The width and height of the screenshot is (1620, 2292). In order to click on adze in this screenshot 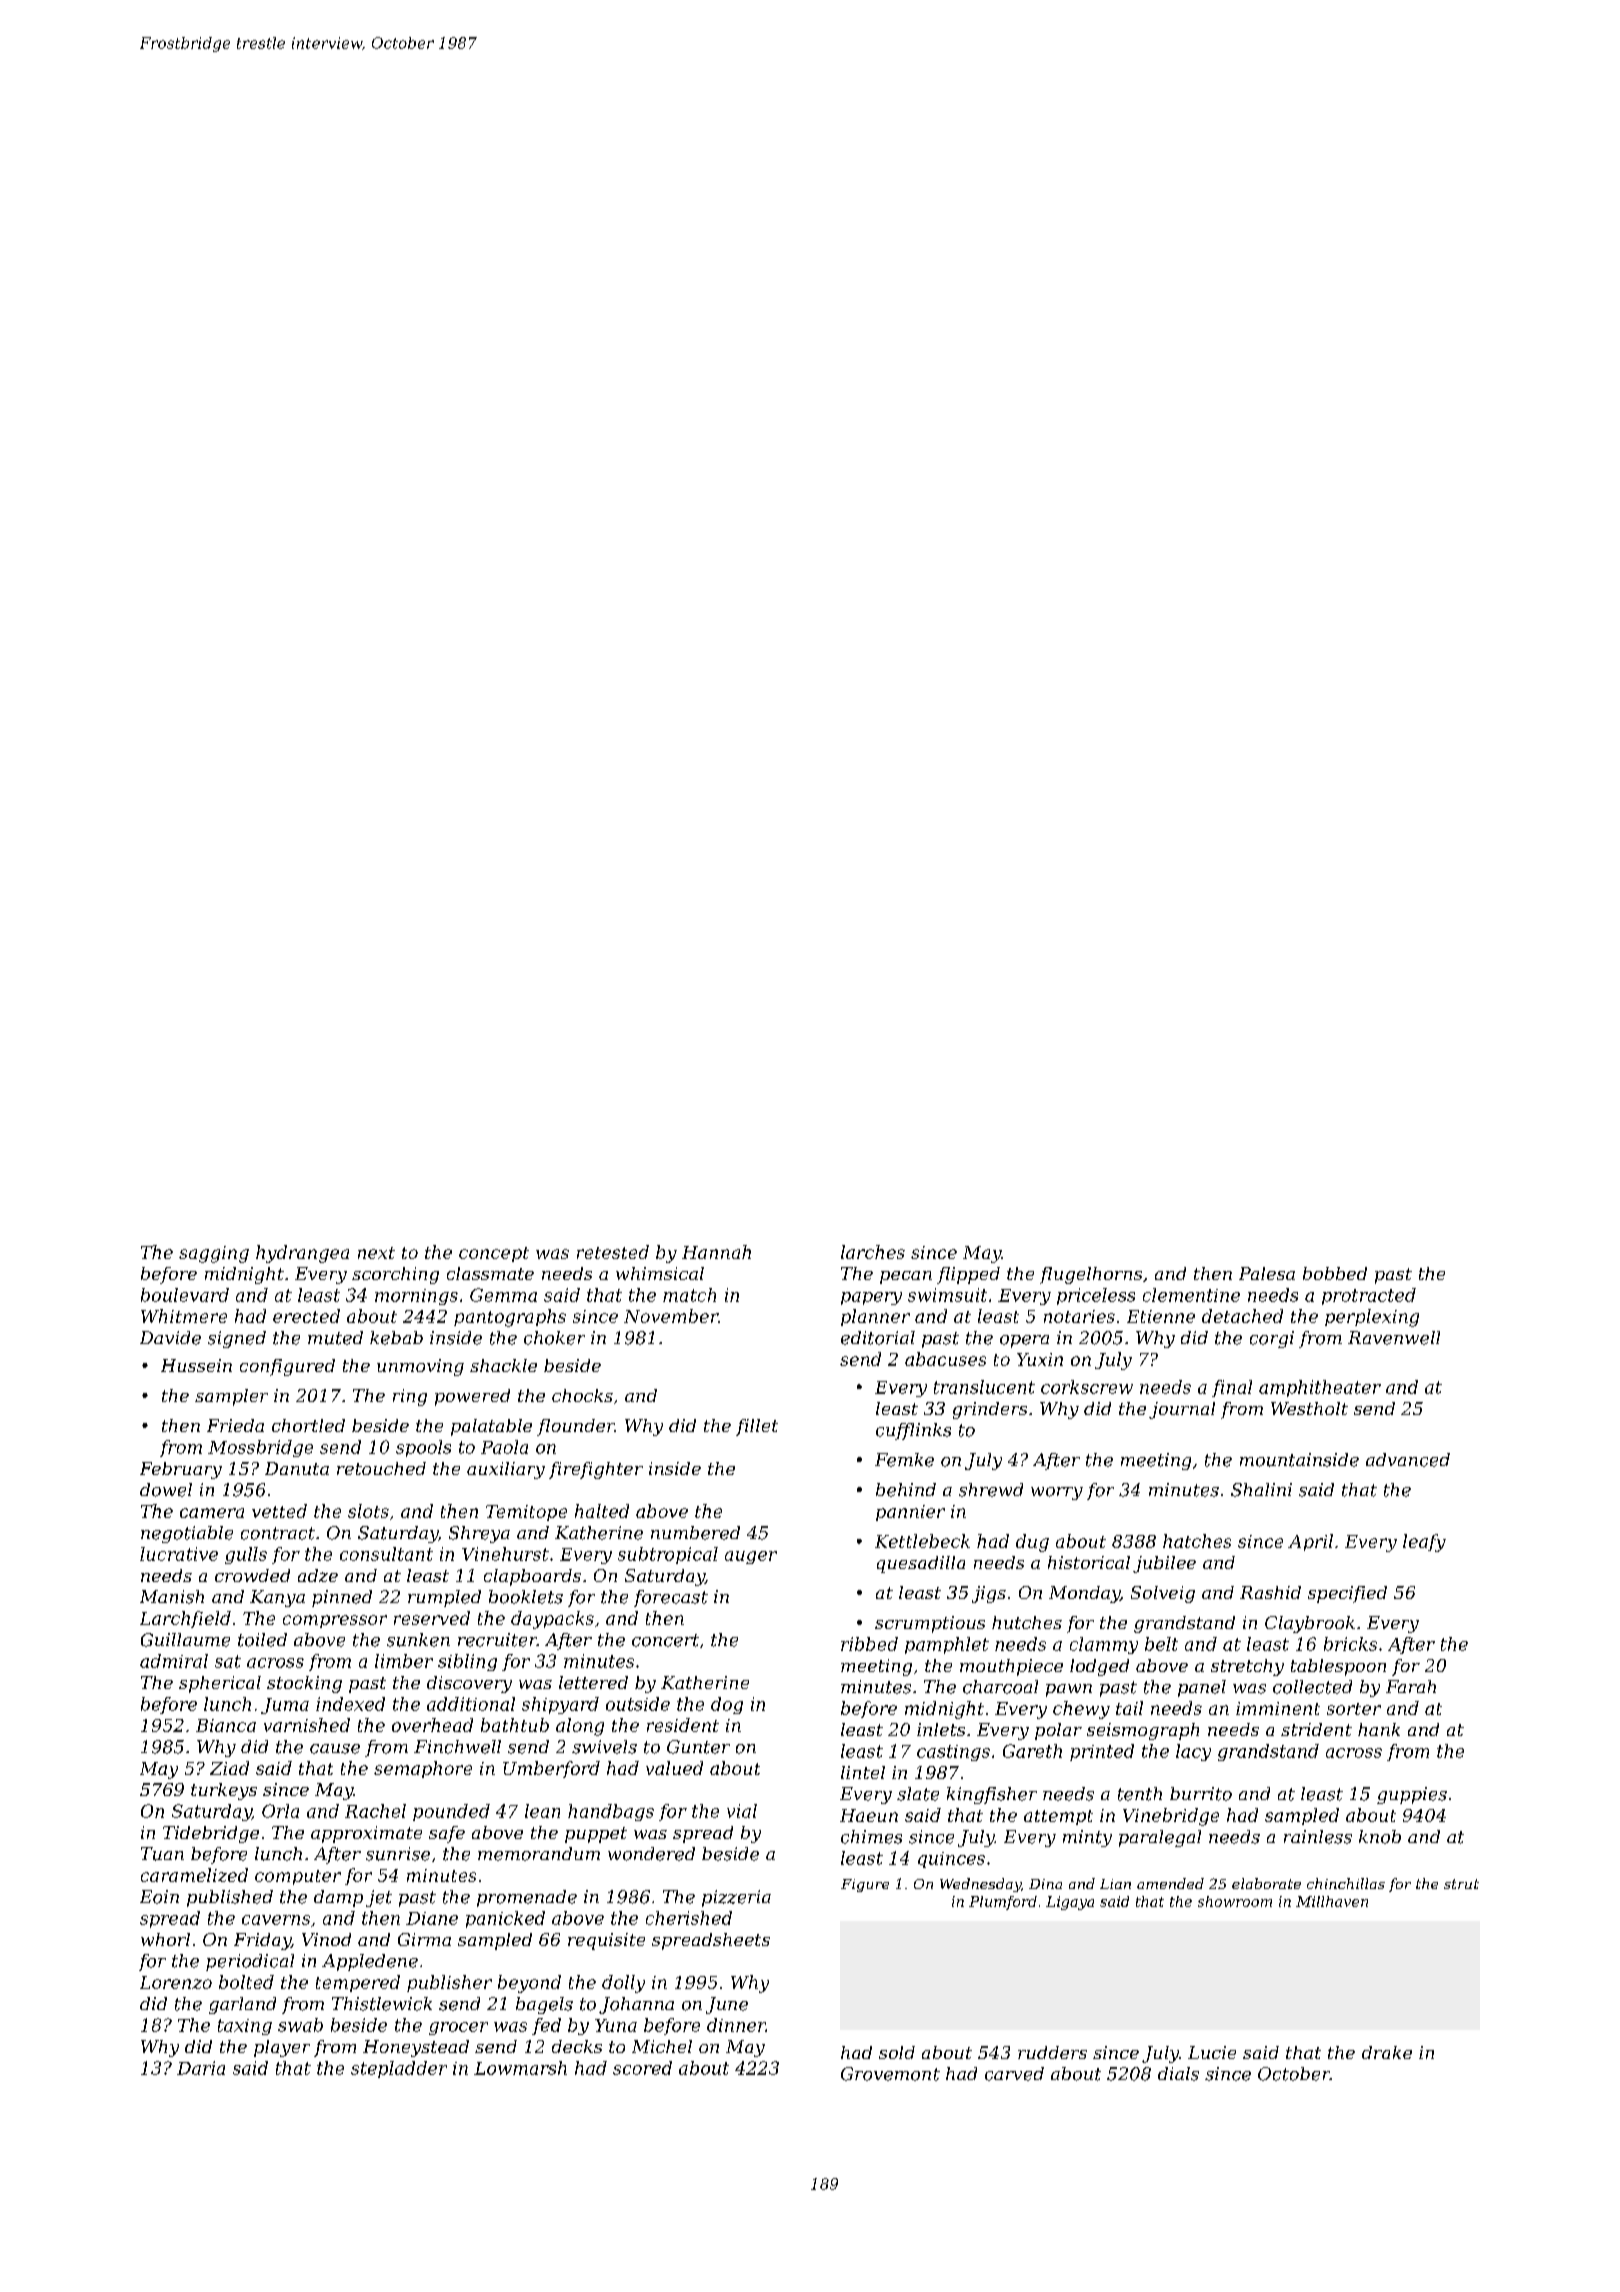, I will do `click(318, 1575)`.
